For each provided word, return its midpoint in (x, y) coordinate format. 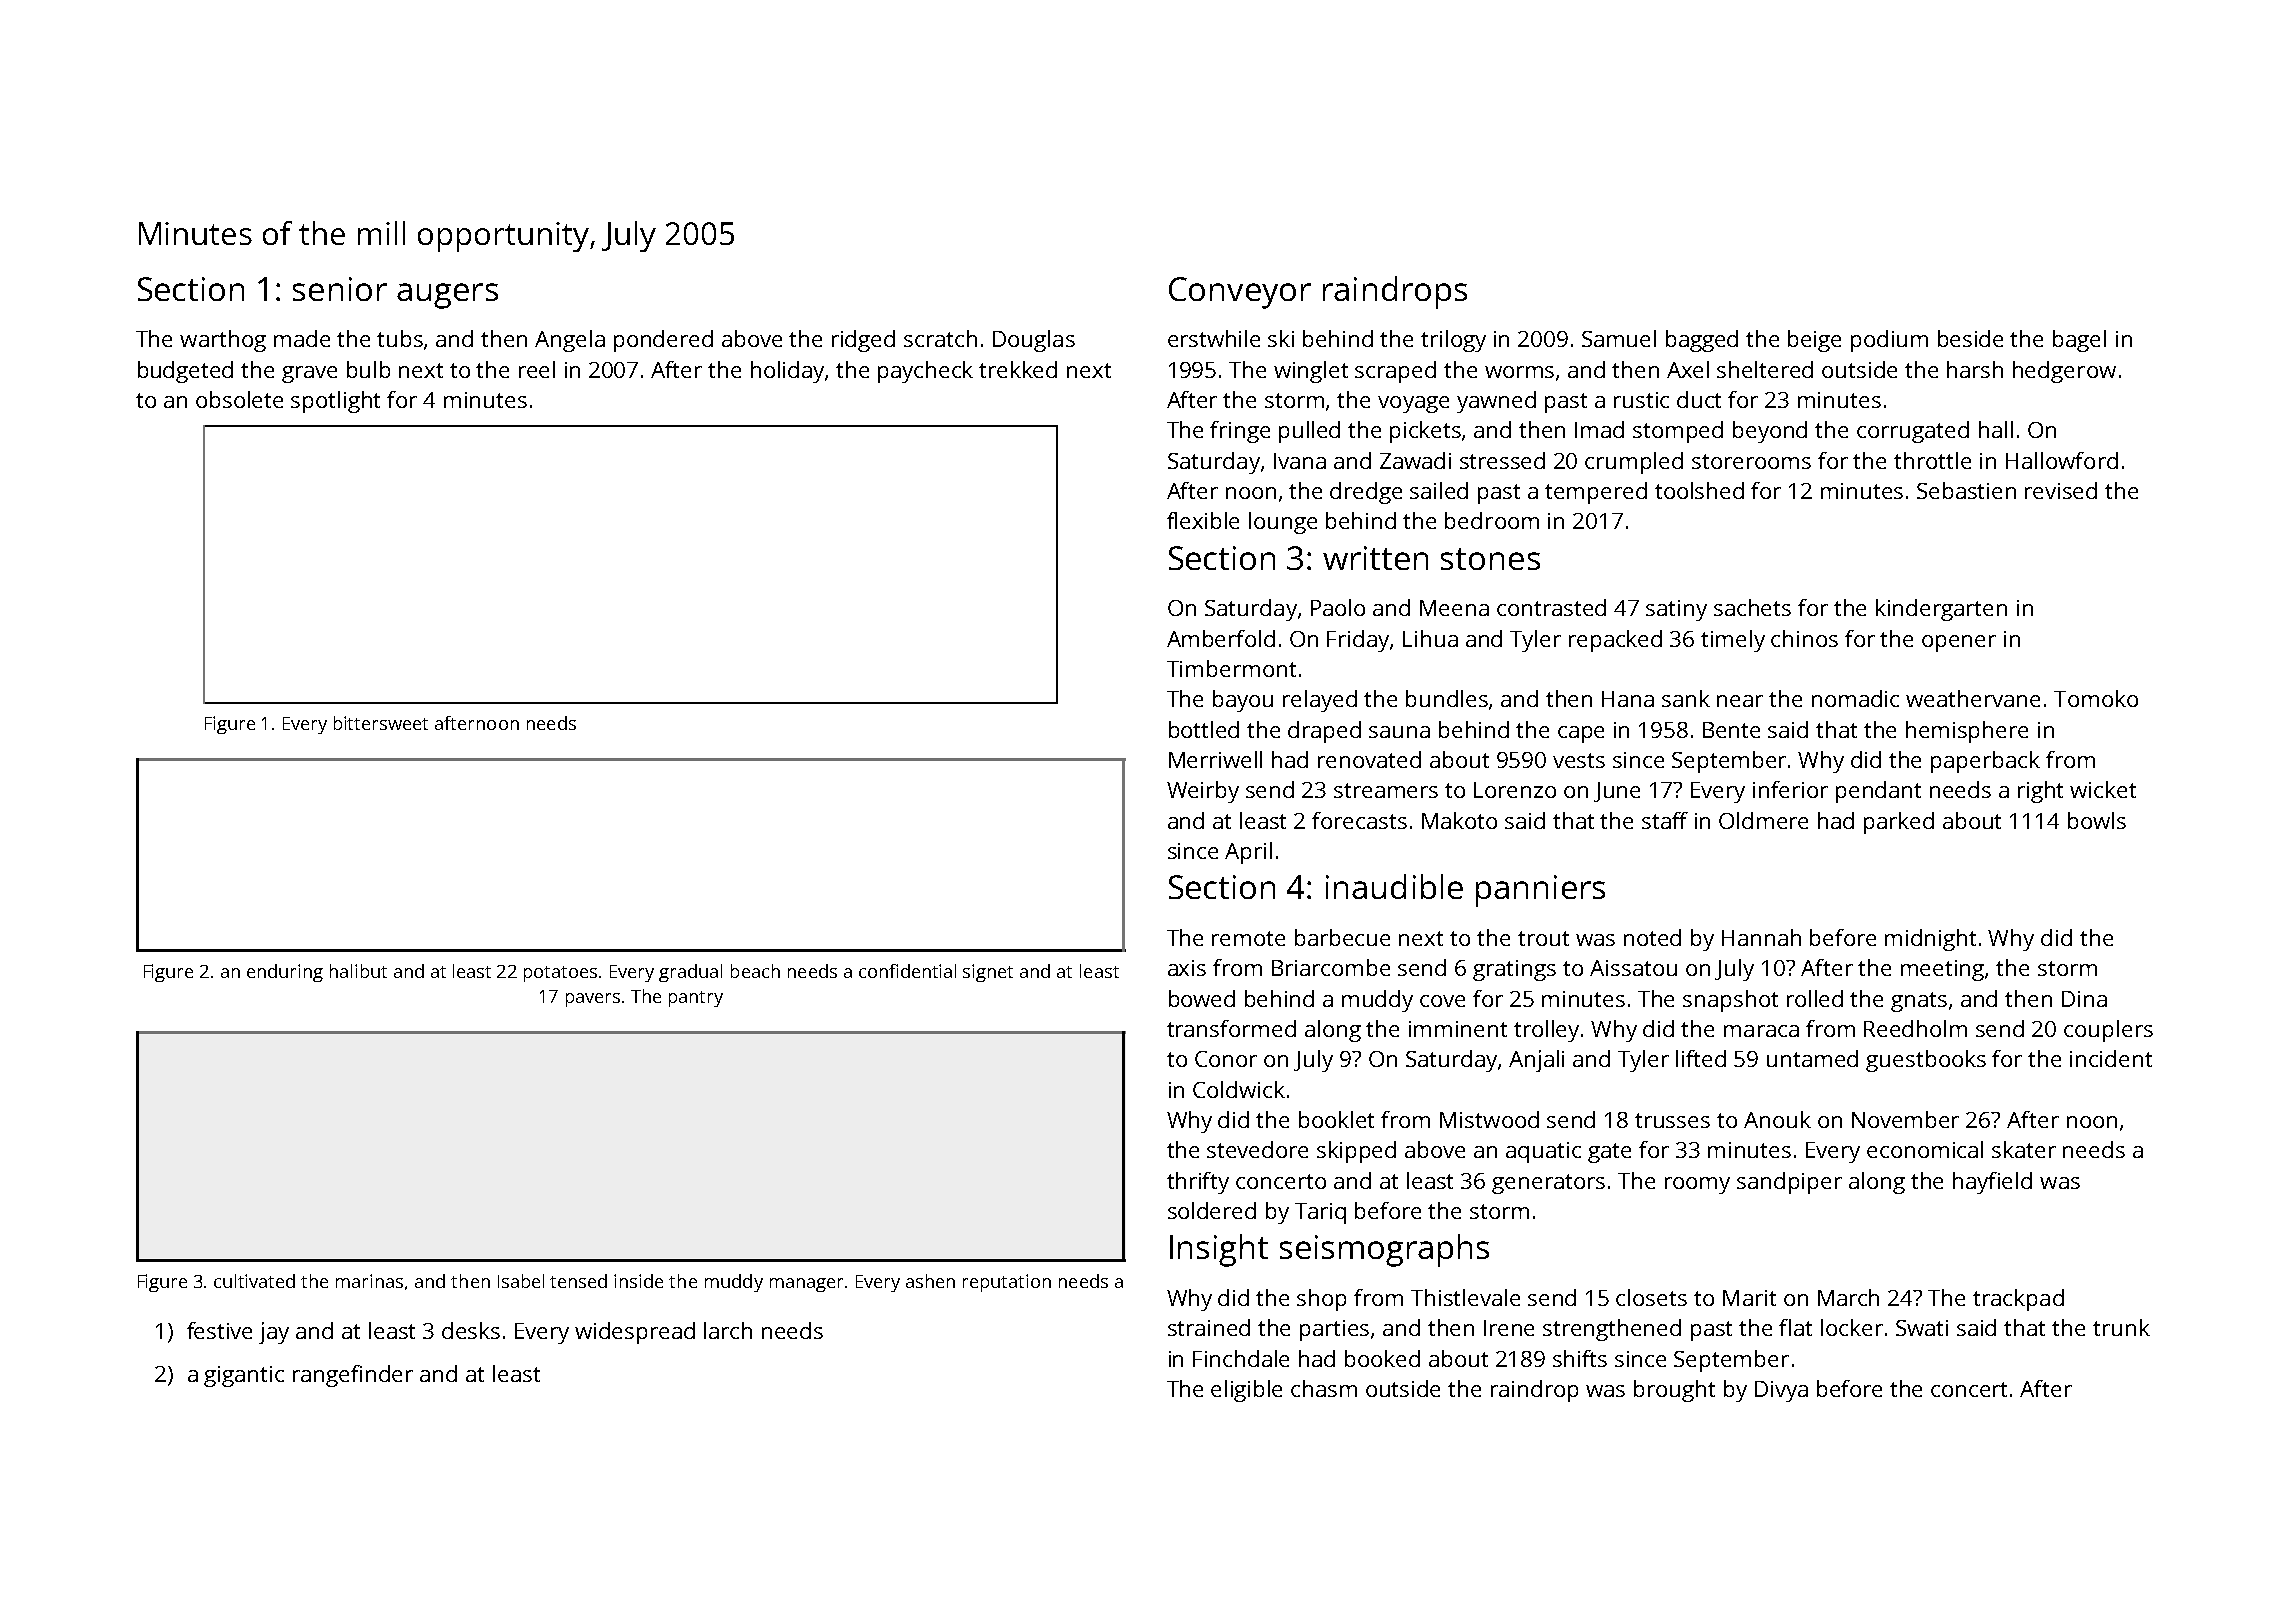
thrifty (1198, 1183)
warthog (223, 341)
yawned (1496, 402)
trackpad (2018, 1300)
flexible (1203, 520)
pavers (593, 1000)
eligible (1246, 1391)
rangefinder (353, 1376)
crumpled (1634, 463)
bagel (2079, 341)
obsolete (239, 399)
